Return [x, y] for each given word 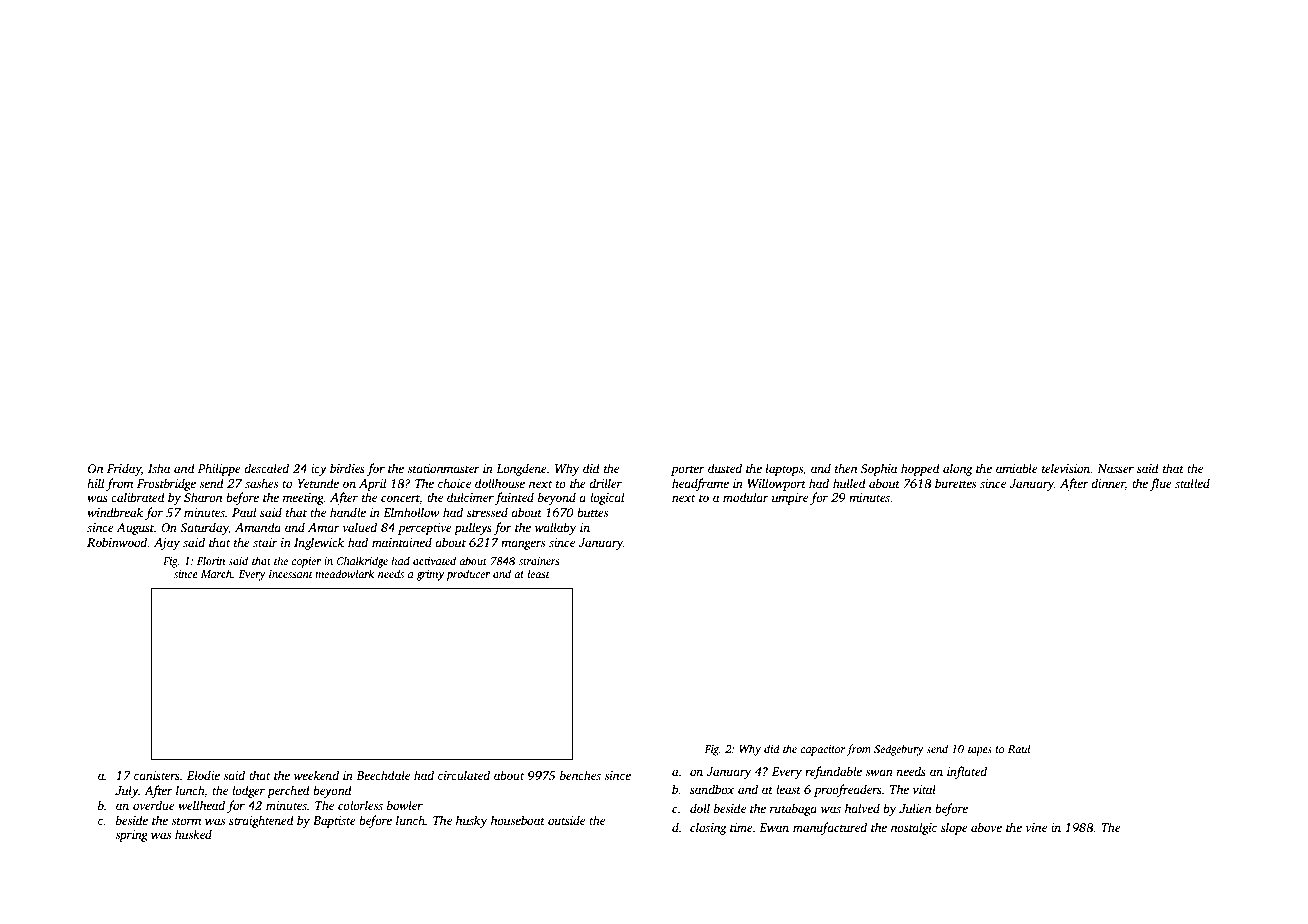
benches [580, 775]
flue [1161, 484]
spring [131, 836]
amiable [1017, 468]
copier [306, 562]
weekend [316, 775]
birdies [347, 468]
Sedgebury [899, 750]
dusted [725, 468]
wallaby [555, 528]
